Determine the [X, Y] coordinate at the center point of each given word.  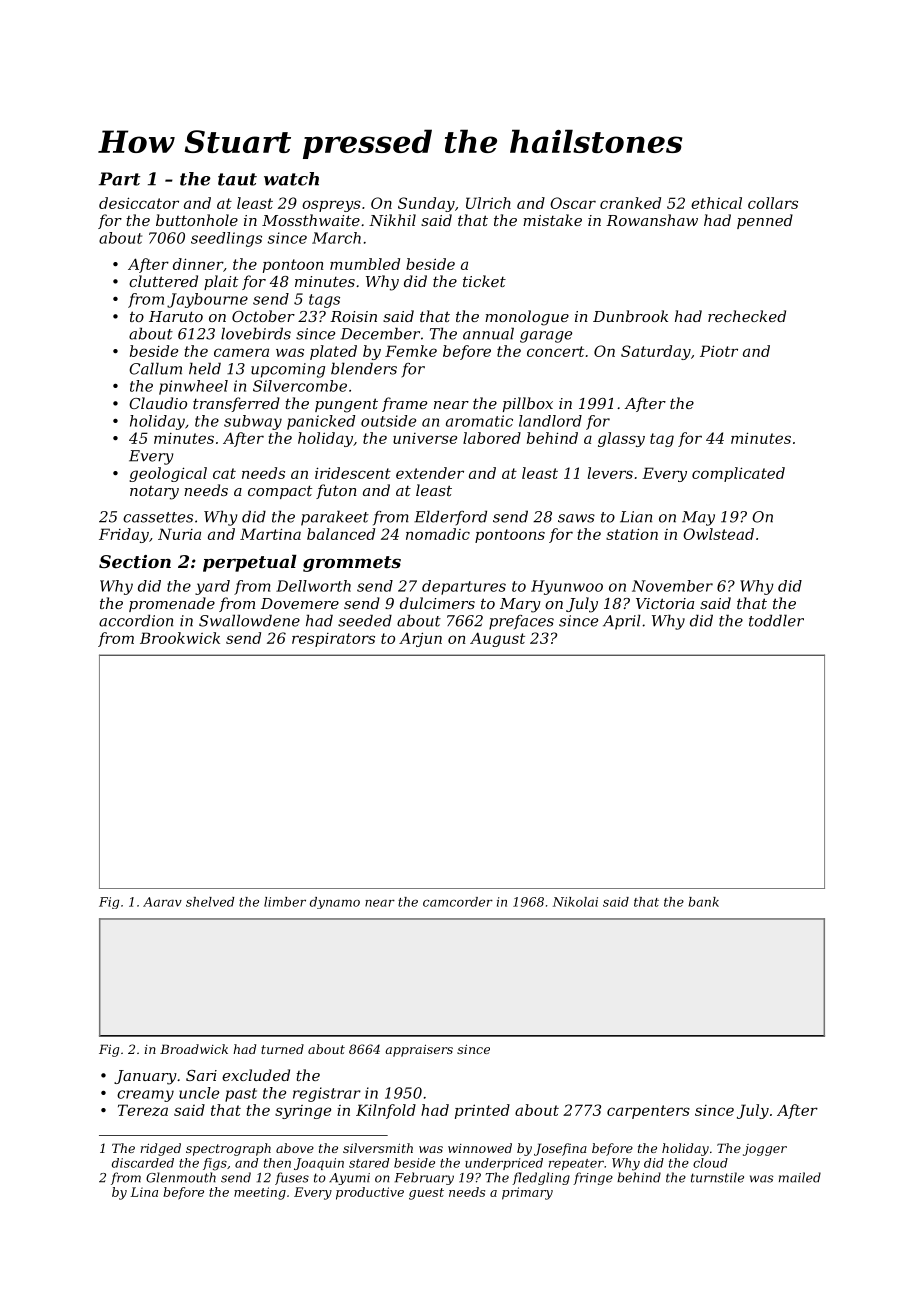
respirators [333, 640]
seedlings [226, 239]
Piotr [719, 351]
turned [282, 1049]
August [497, 639]
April [622, 622]
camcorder [458, 902]
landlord [550, 421]
